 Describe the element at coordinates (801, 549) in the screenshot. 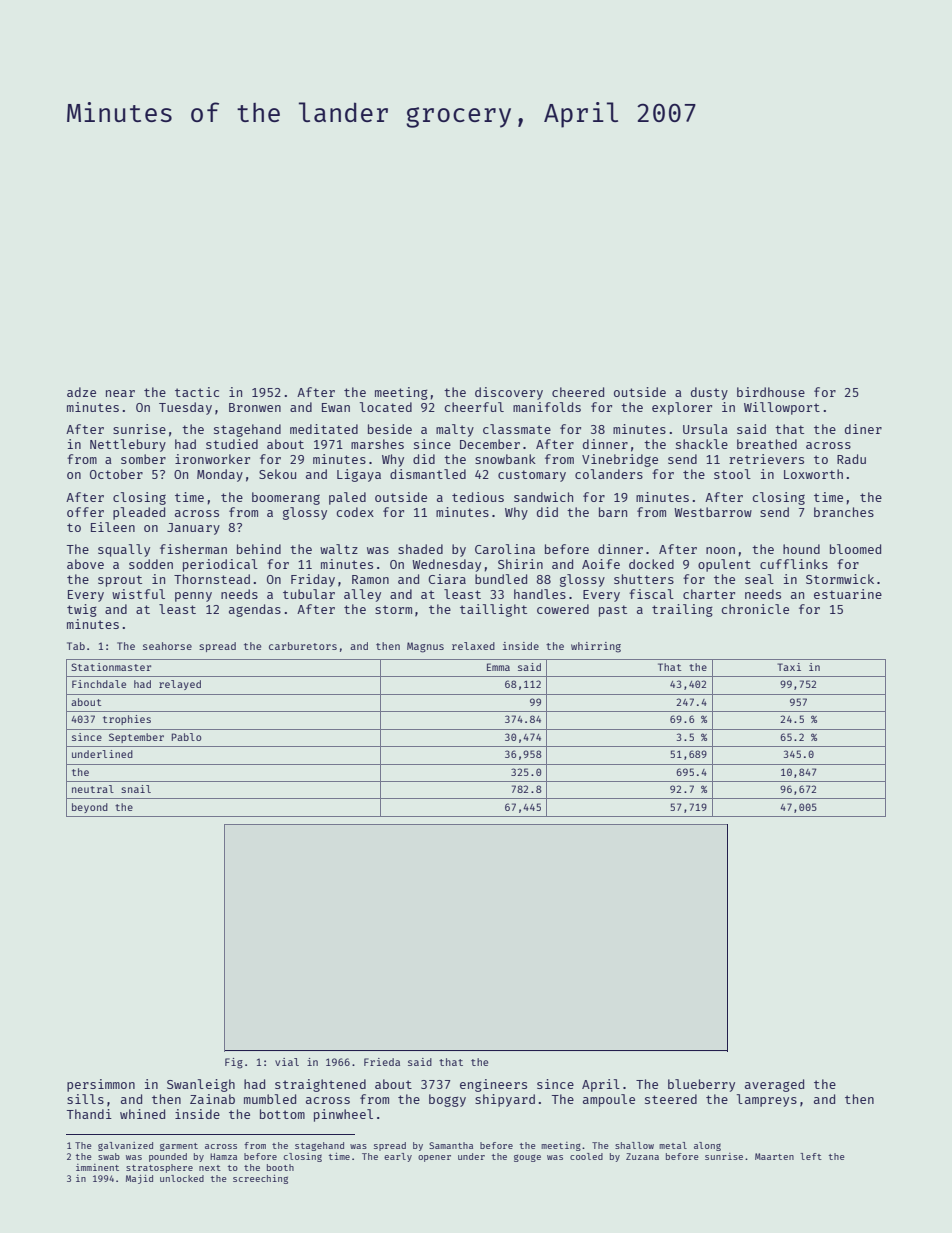

I see `hound` at that location.
